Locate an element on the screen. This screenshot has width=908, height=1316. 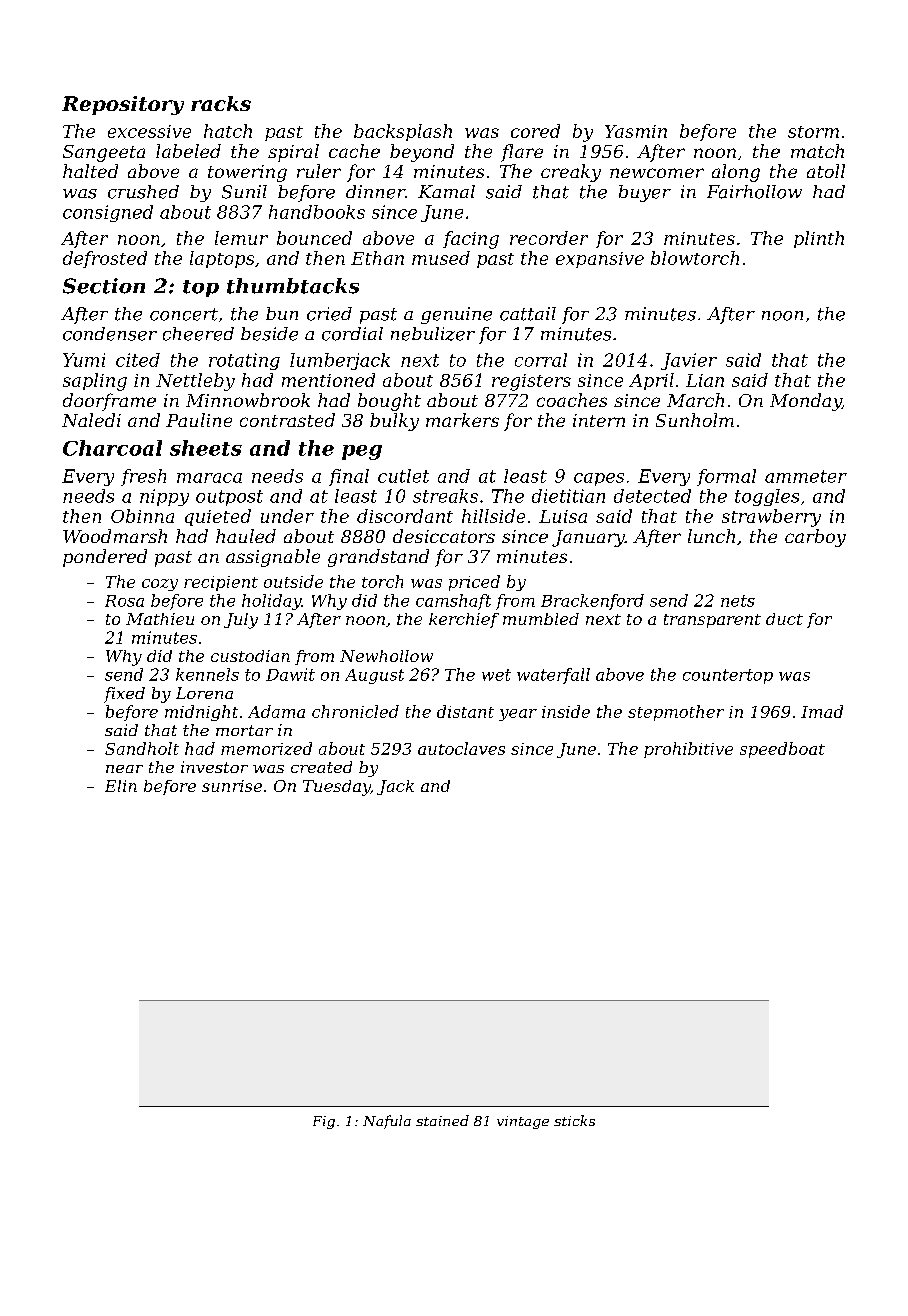
duct is located at coordinates (784, 619).
